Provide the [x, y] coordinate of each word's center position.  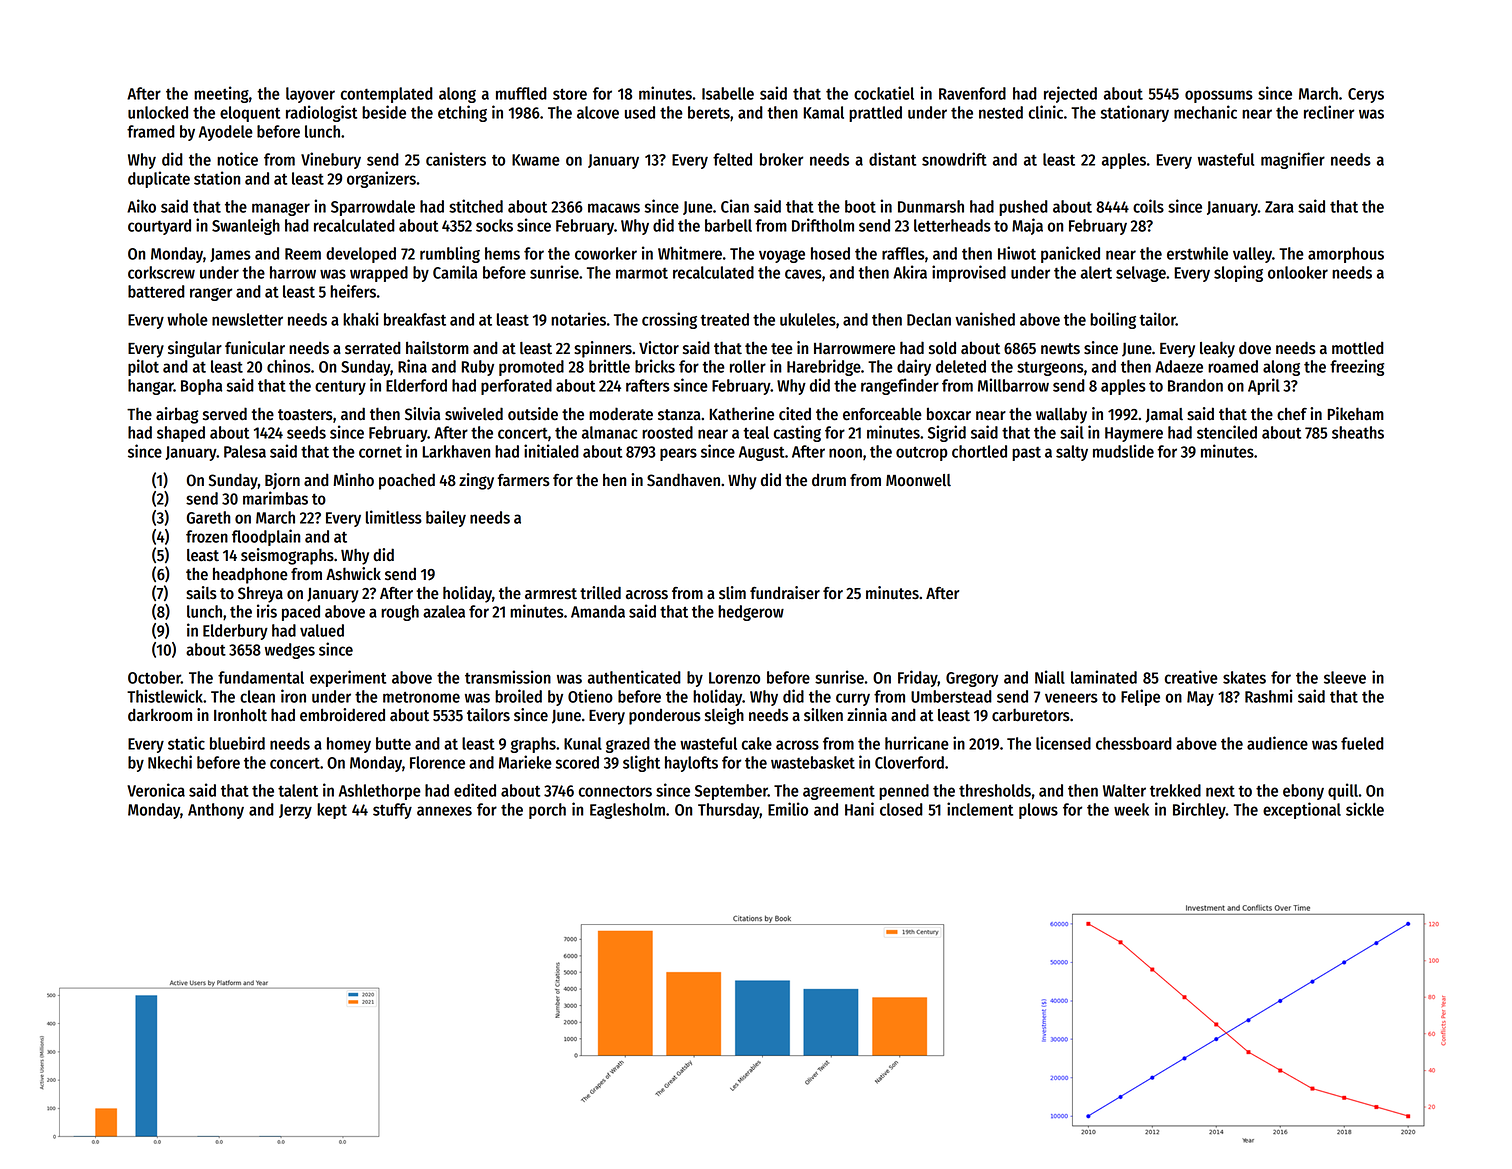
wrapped [379, 274]
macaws [614, 208]
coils [1148, 206]
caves [803, 274]
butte [393, 743]
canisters [456, 159]
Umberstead [951, 696]
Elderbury [235, 632]
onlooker [1298, 272]
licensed [1063, 743]
